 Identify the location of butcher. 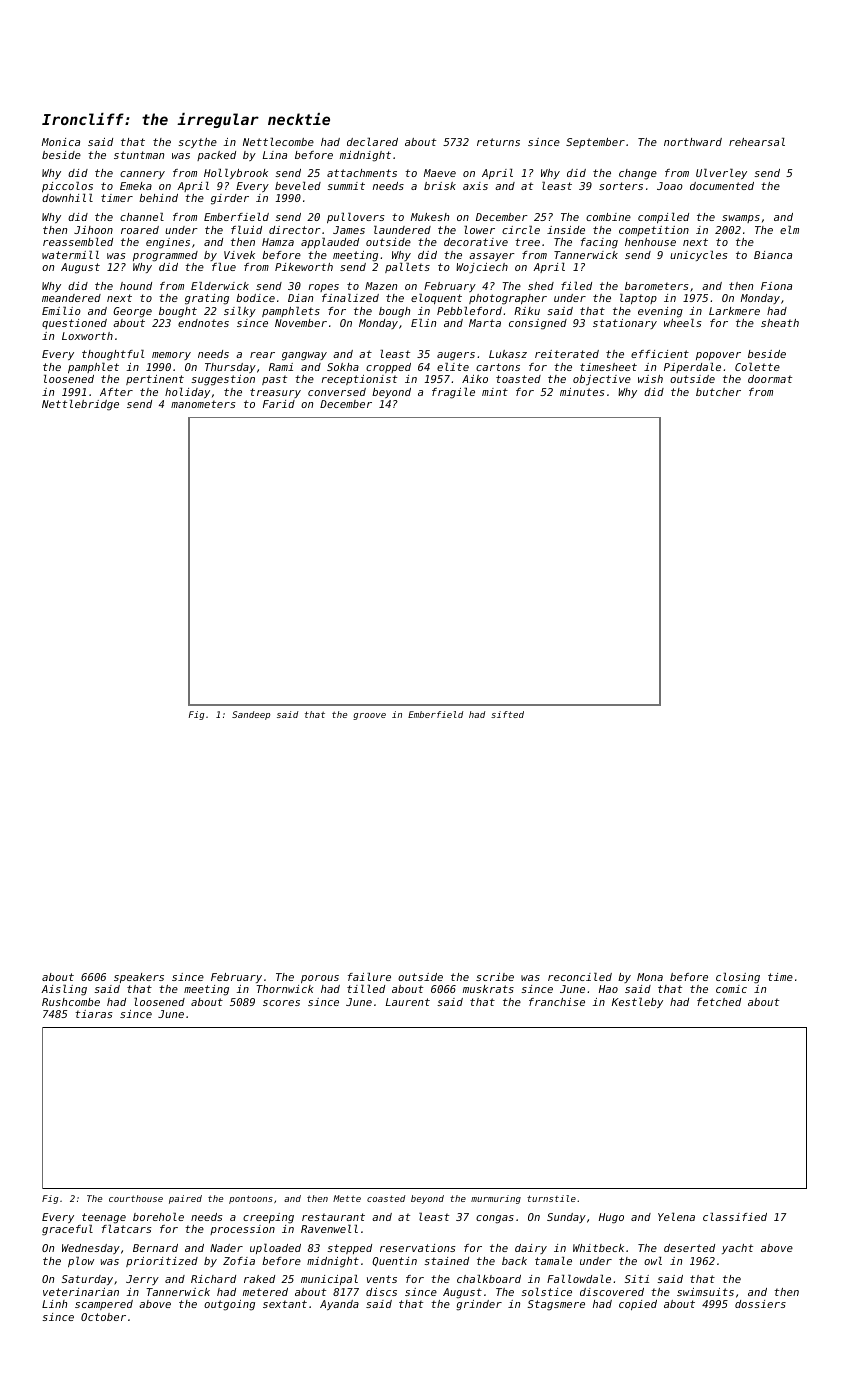
(718, 392).
